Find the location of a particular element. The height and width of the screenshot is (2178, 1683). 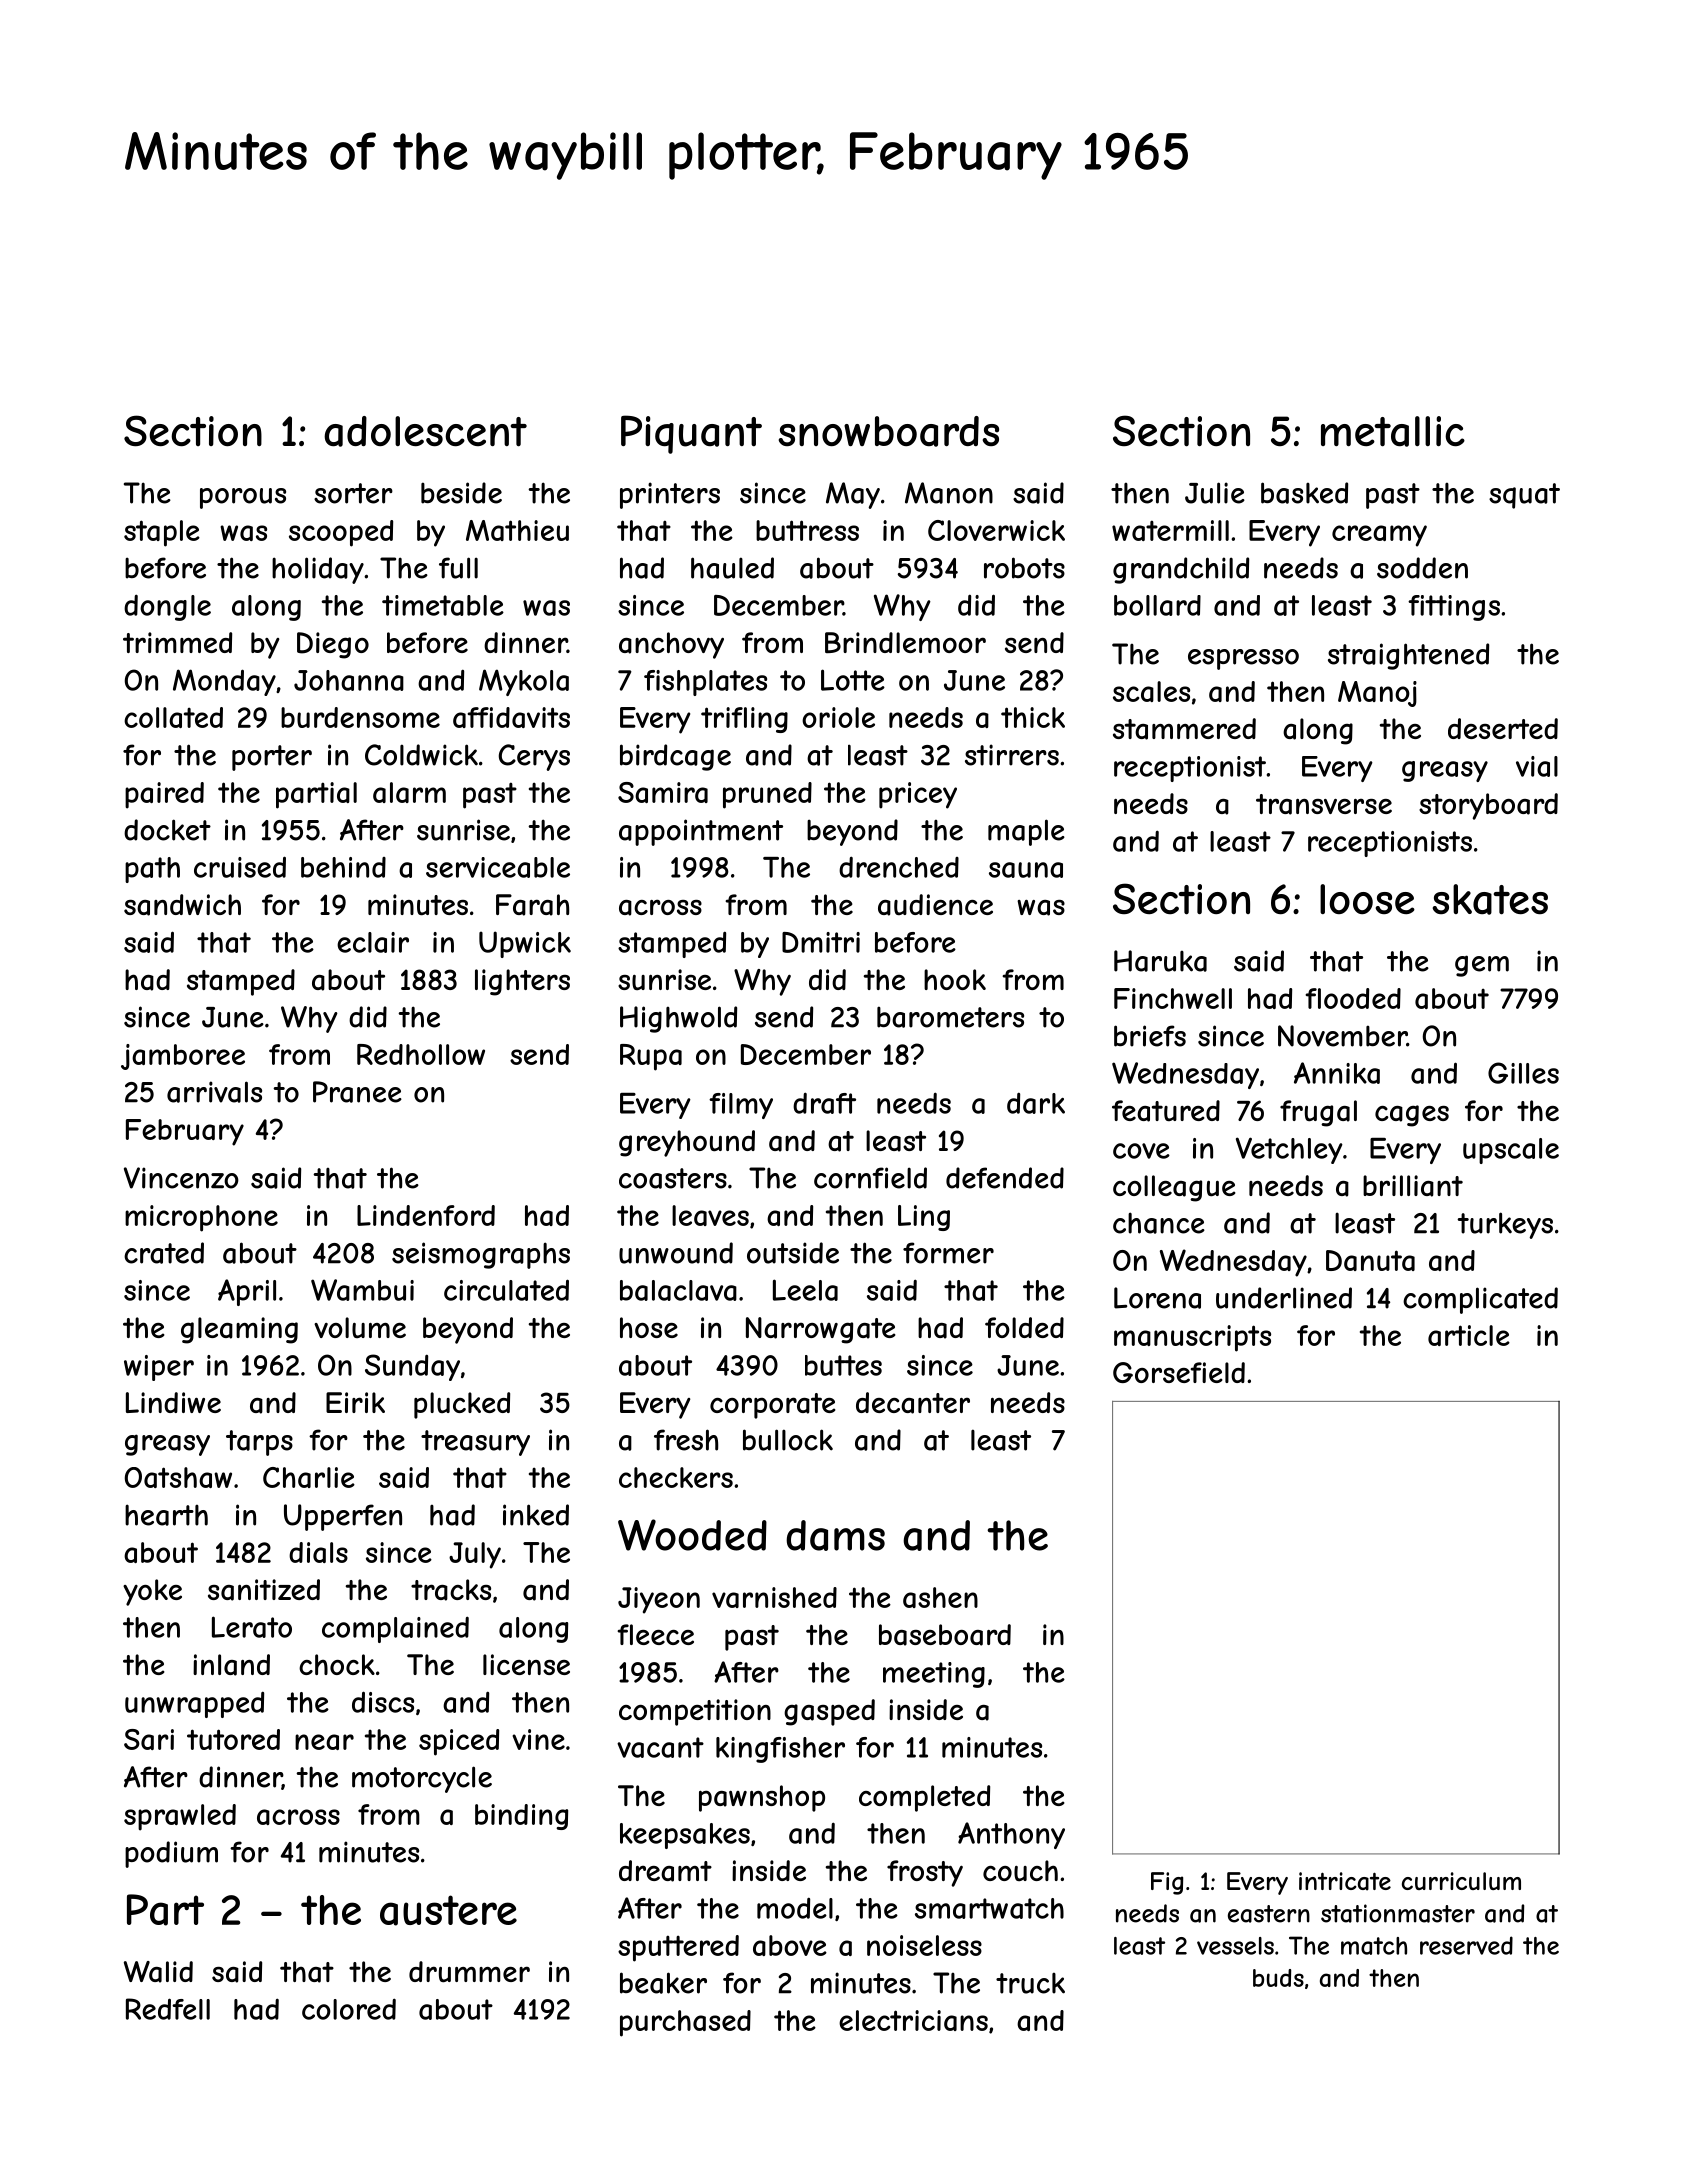

checkers is located at coordinates (676, 1477).
